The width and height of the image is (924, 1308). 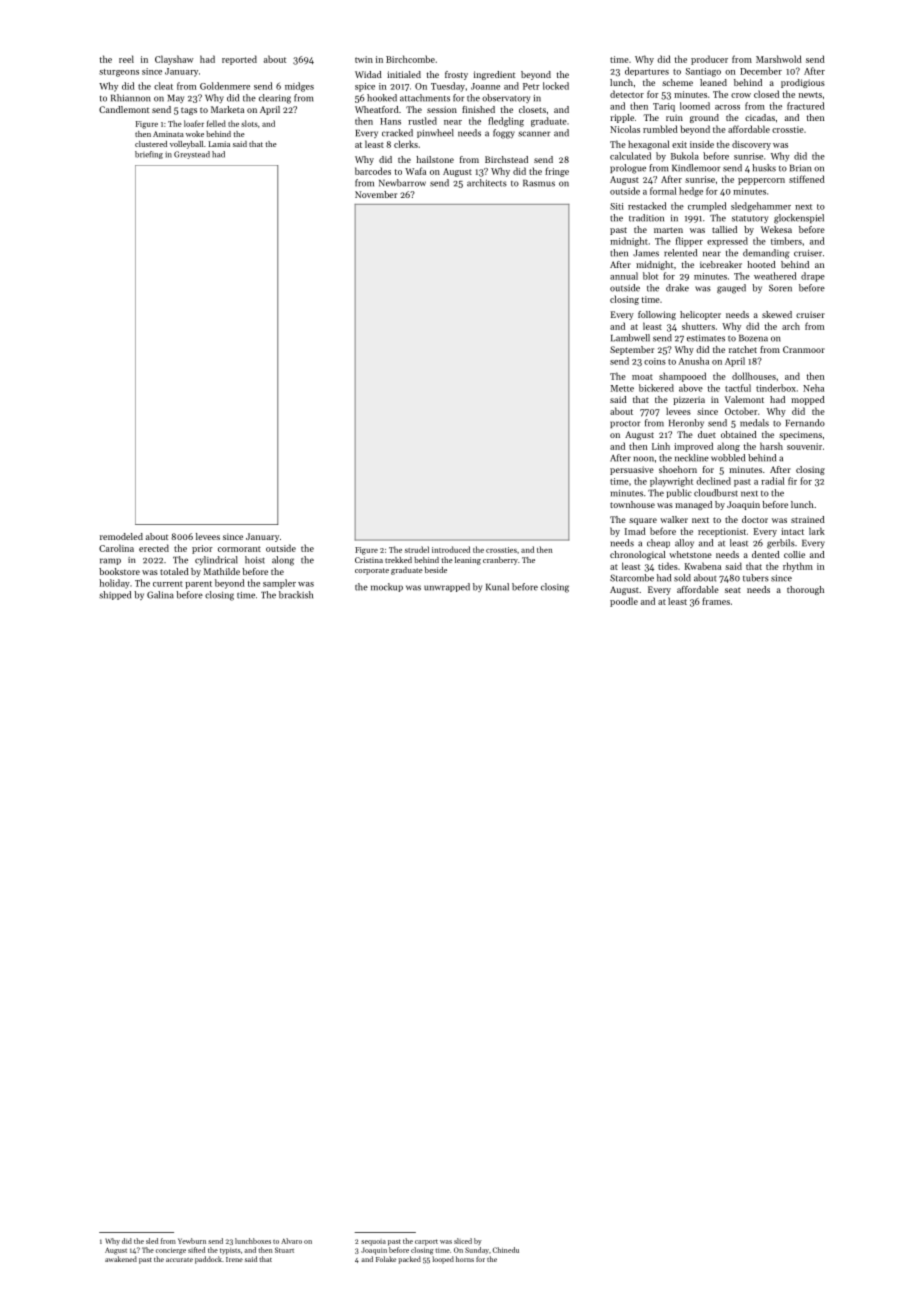 I want to click on poodle, so click(x=624, y=602).
